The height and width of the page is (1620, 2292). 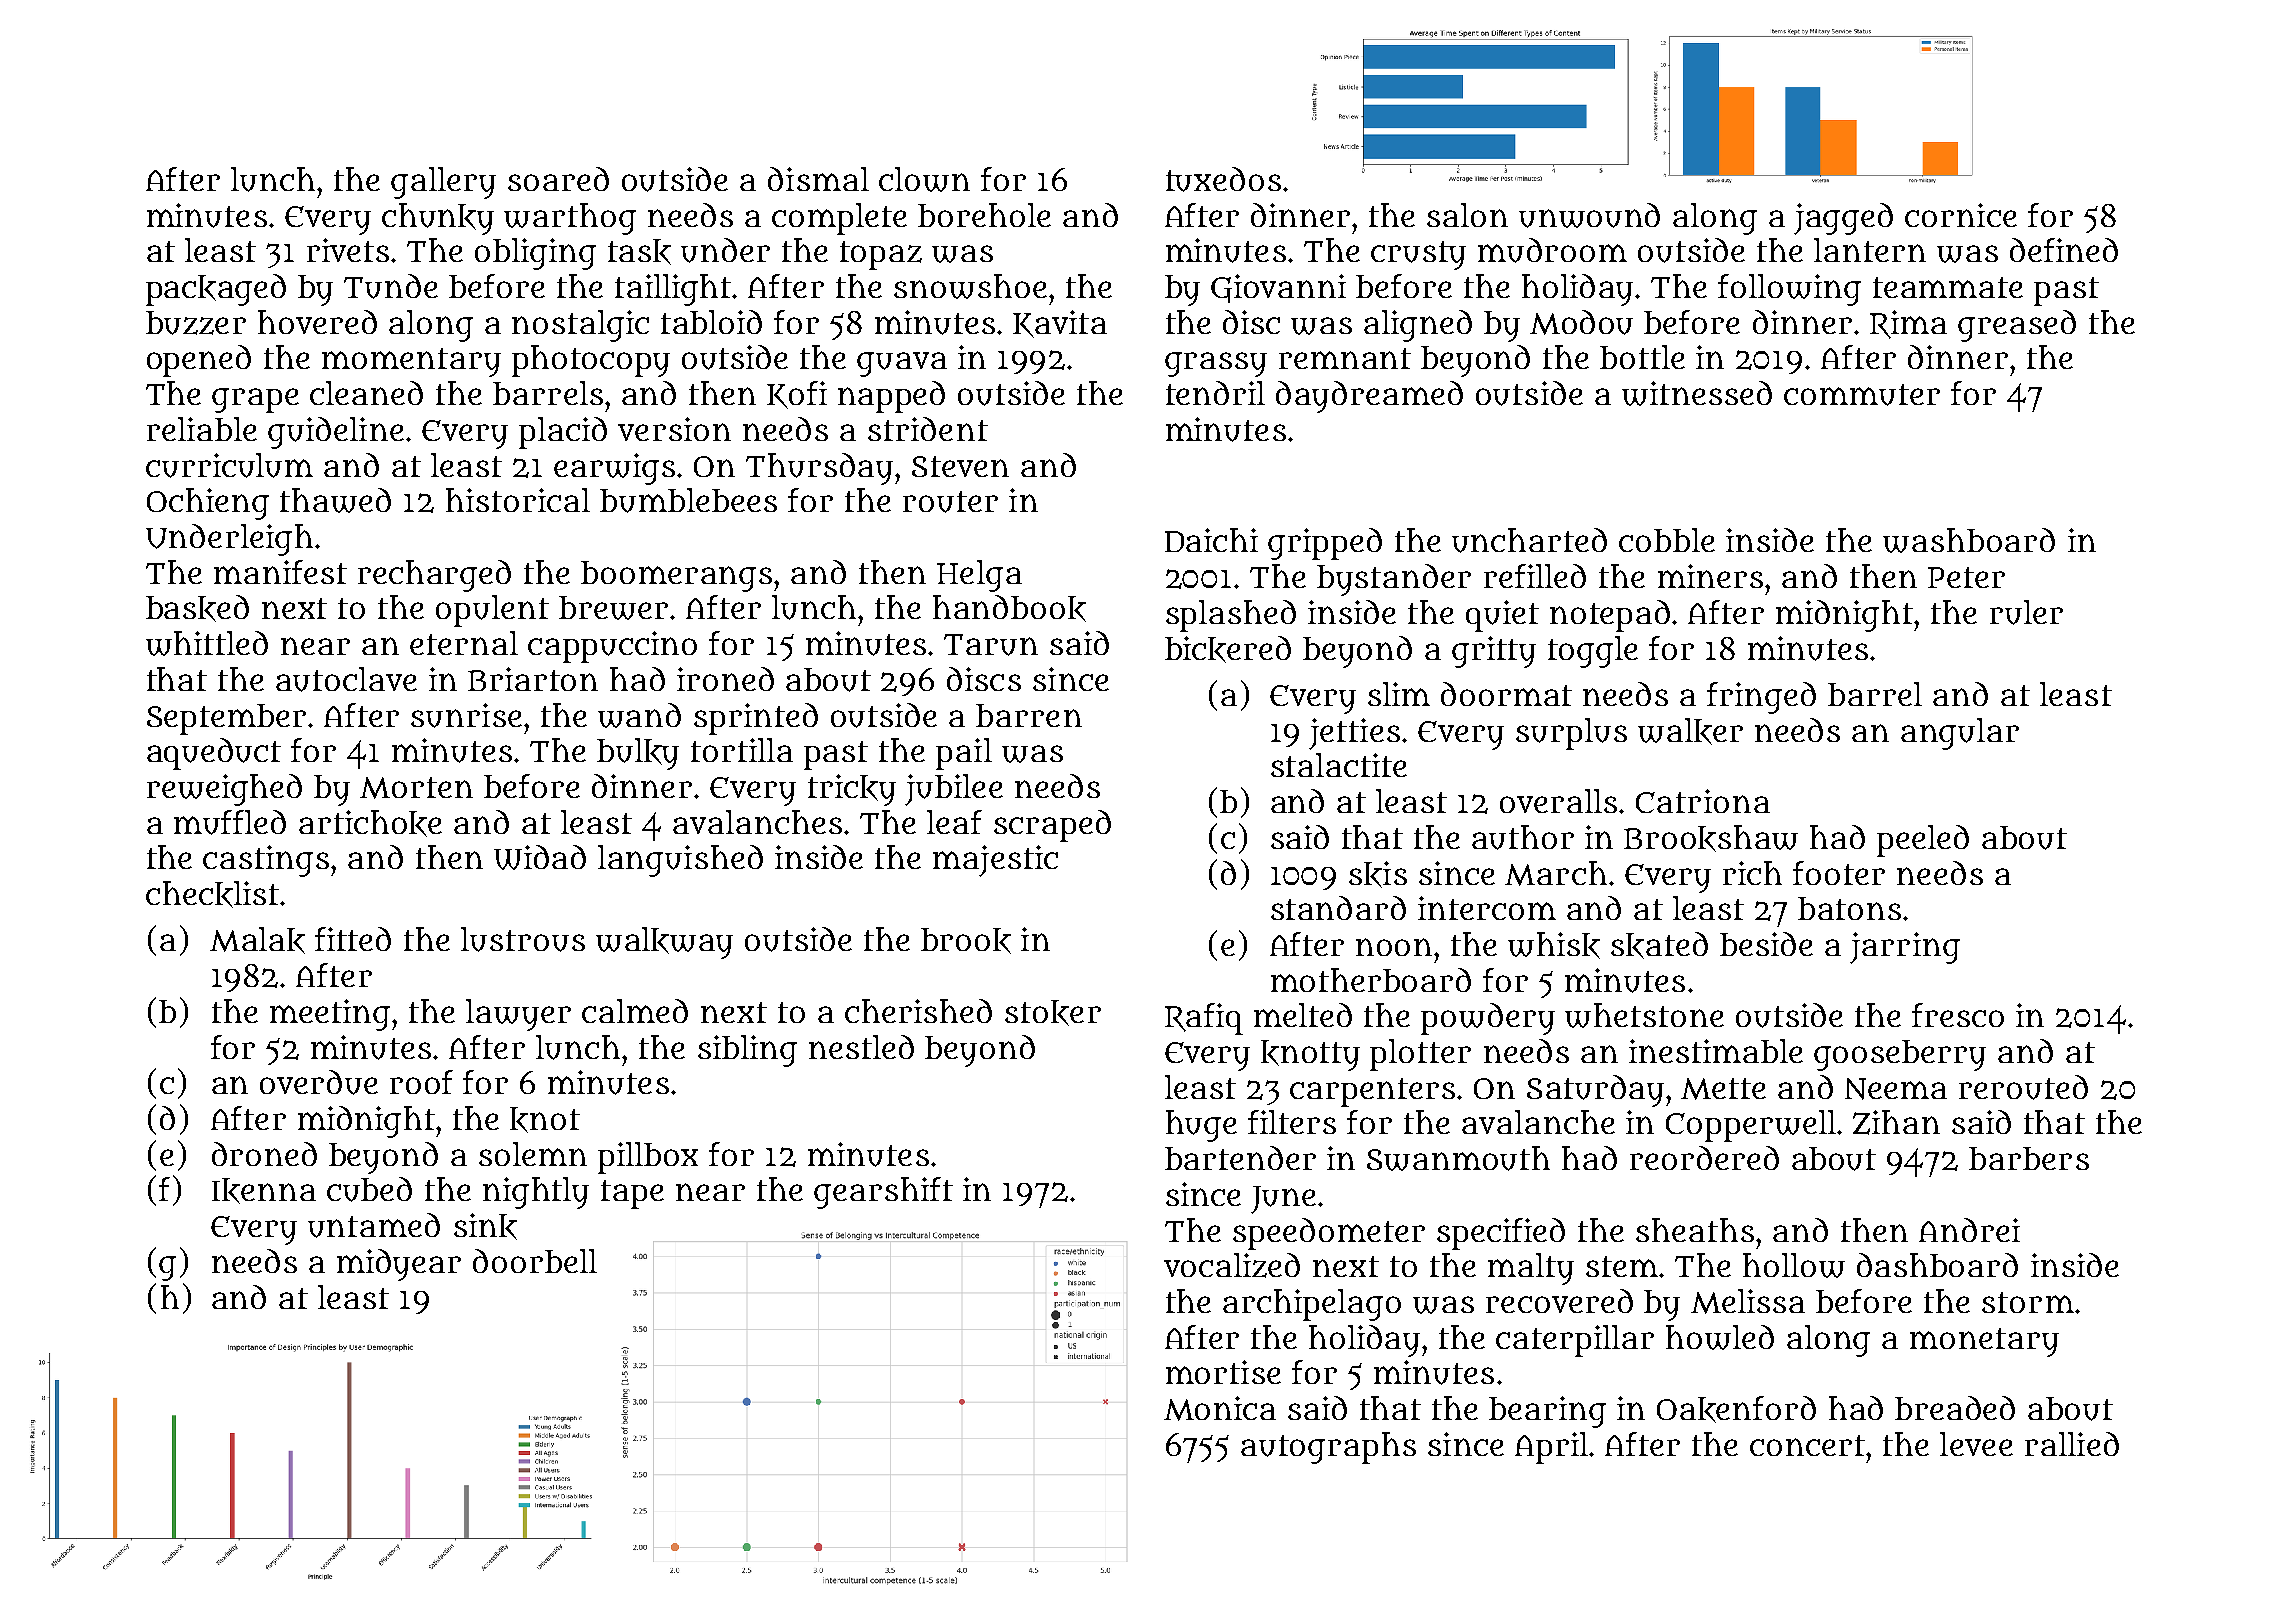 I want to click on soared, so click(x=558, y=179).
